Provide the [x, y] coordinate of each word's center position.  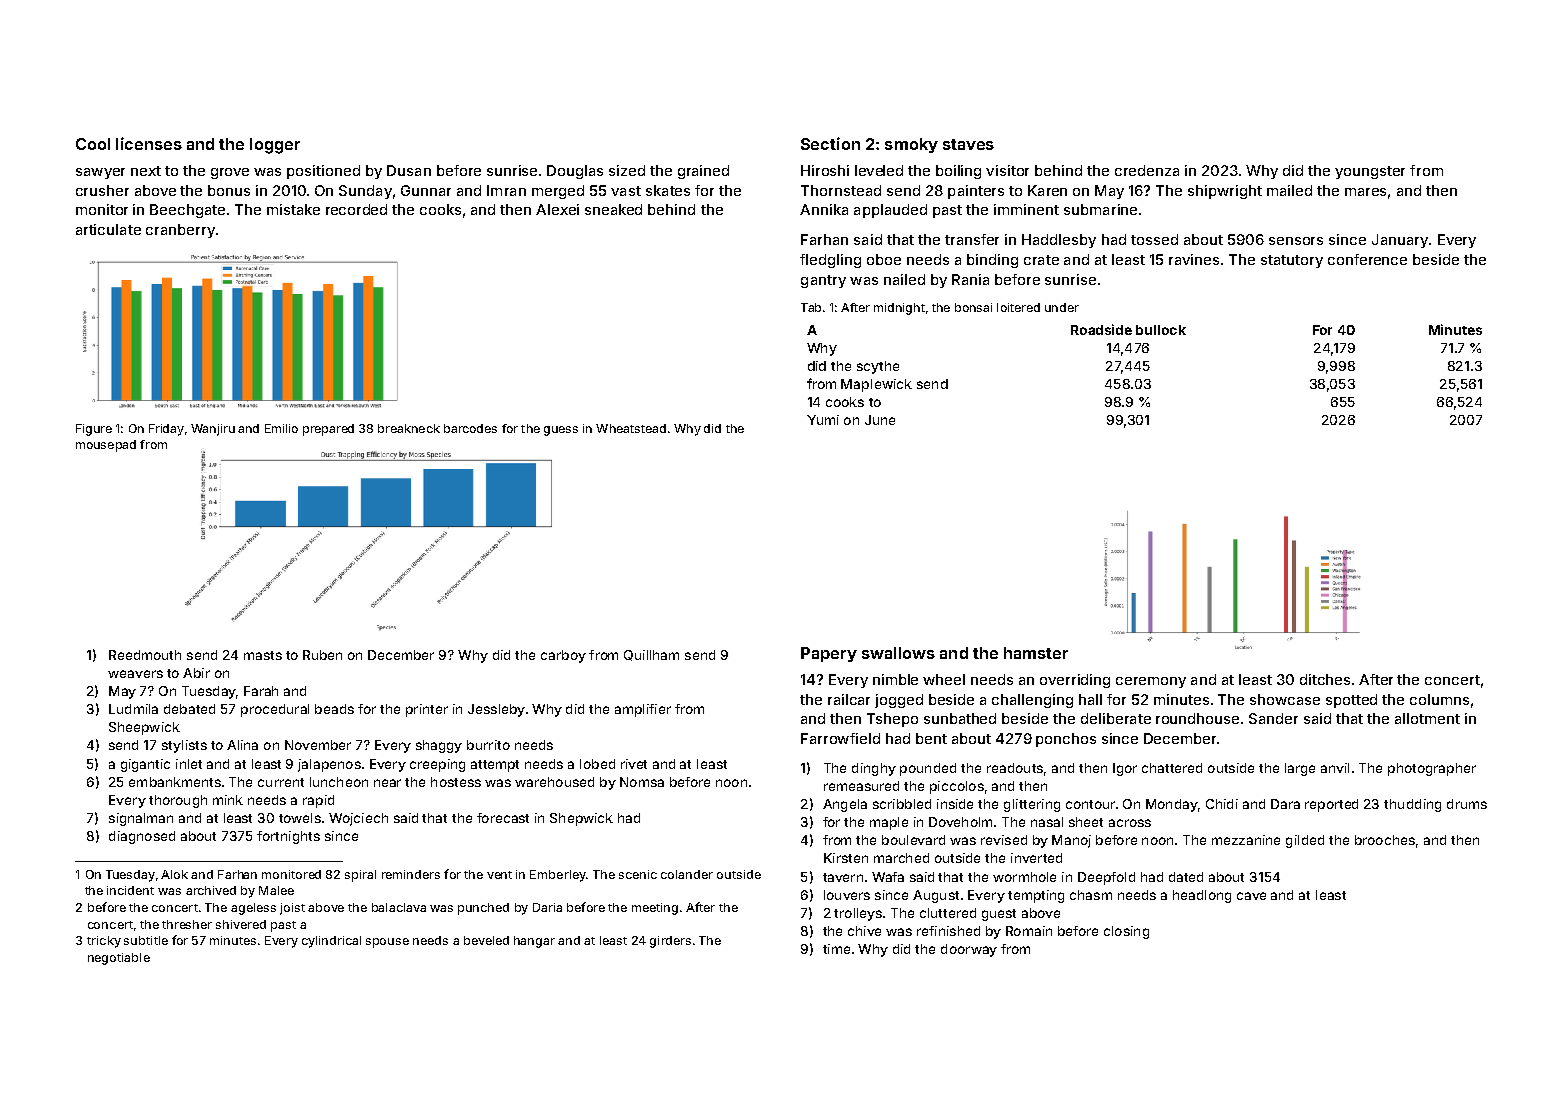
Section [830, 143]
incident [130, 890]
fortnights [288, 837]
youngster [1370, 172]
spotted [1351, 701]
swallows [898, 653]
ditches [1325, 679]
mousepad [106, 446]
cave [1251, 896]
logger [275, 146]
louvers [847, 895]
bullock [1161, 330]
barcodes [470, 428]
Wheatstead [631, 428]
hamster [1036, 653]
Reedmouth [145, 655]
